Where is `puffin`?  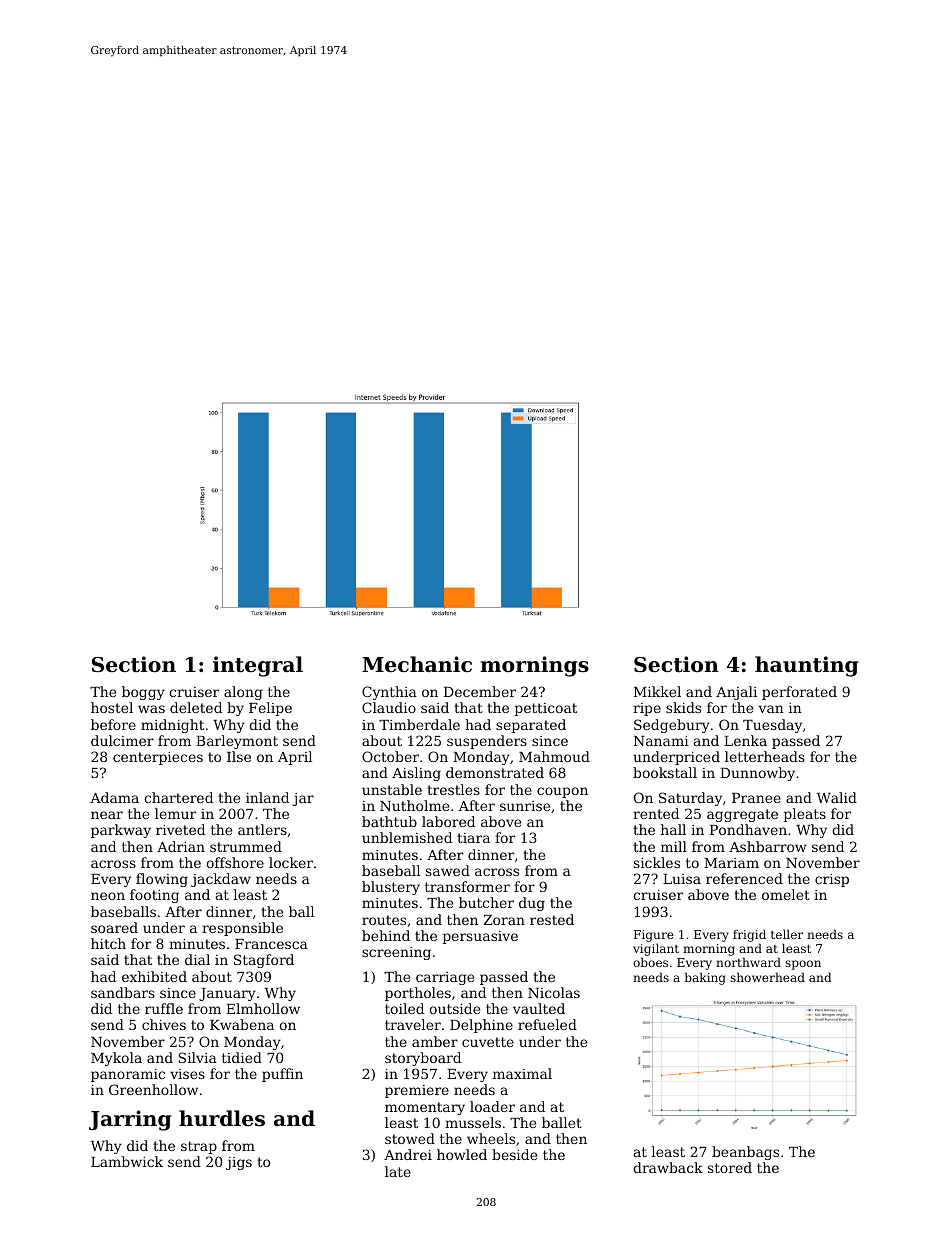
puffin is located at coordinates (282, 1075).
